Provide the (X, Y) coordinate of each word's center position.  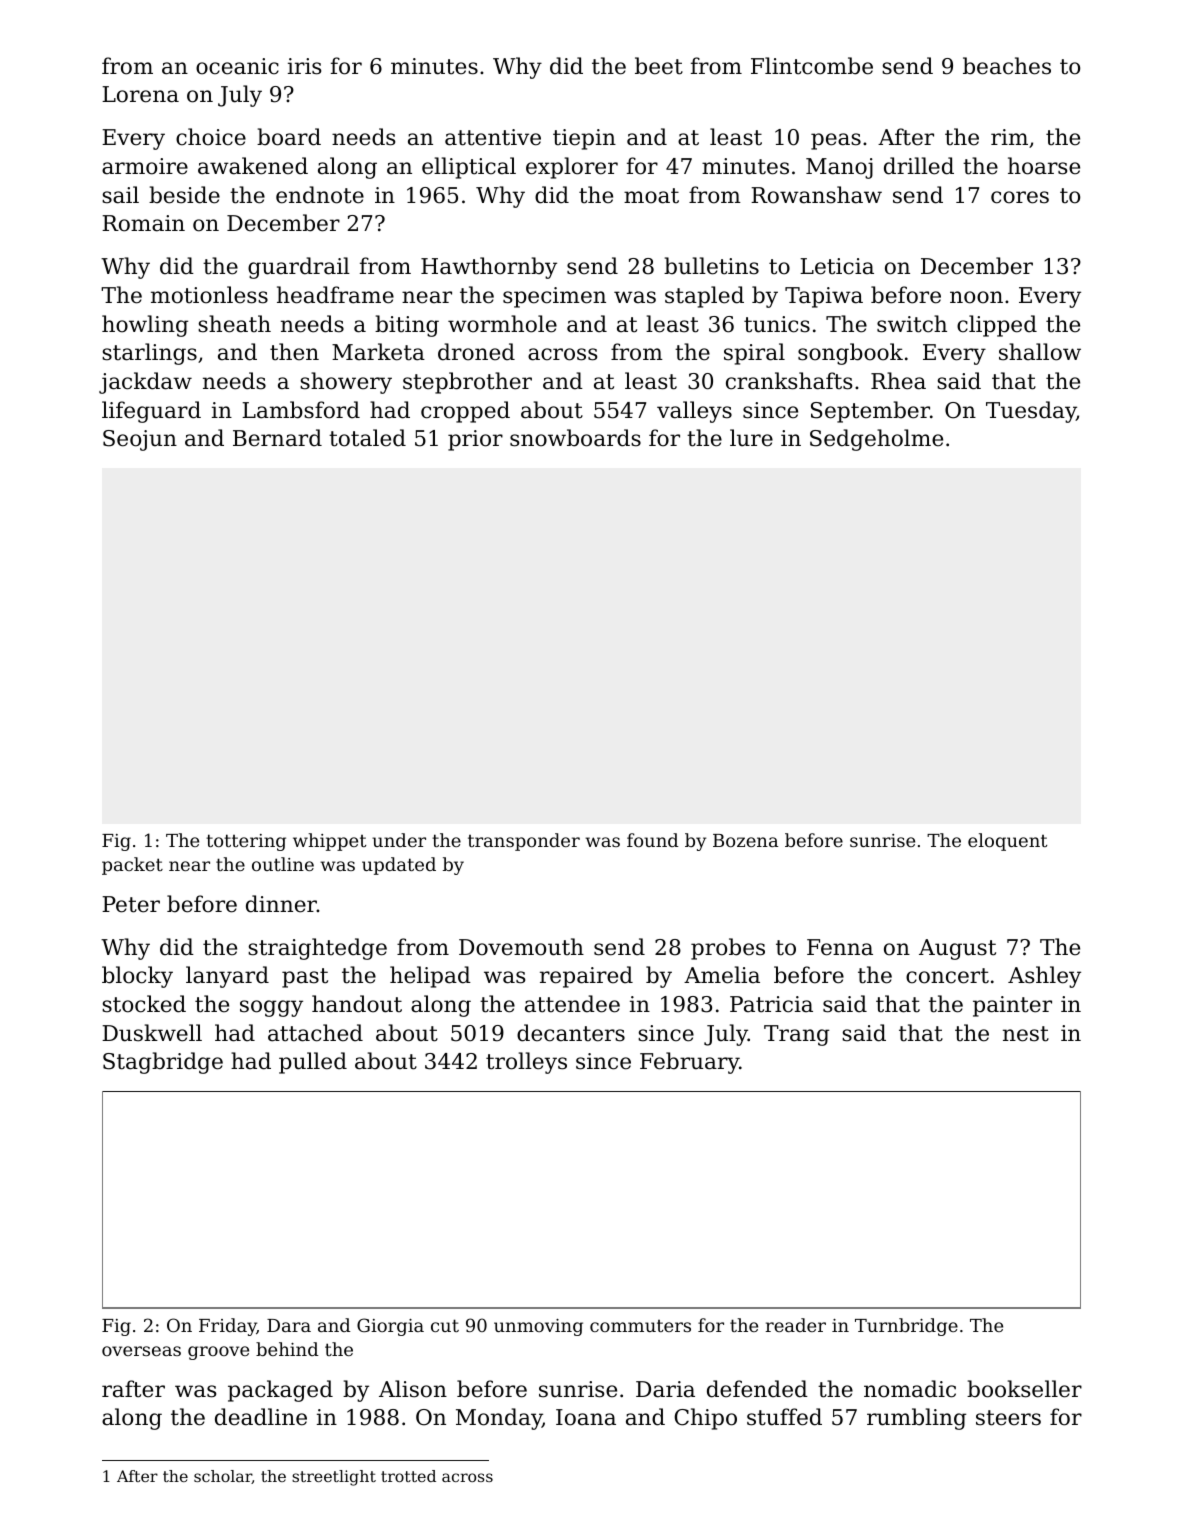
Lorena (140, 94)
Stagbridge (163, 1063)
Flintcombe (812, 66)
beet (659, 66)
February (689, 1063)
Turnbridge (906, 1327)
